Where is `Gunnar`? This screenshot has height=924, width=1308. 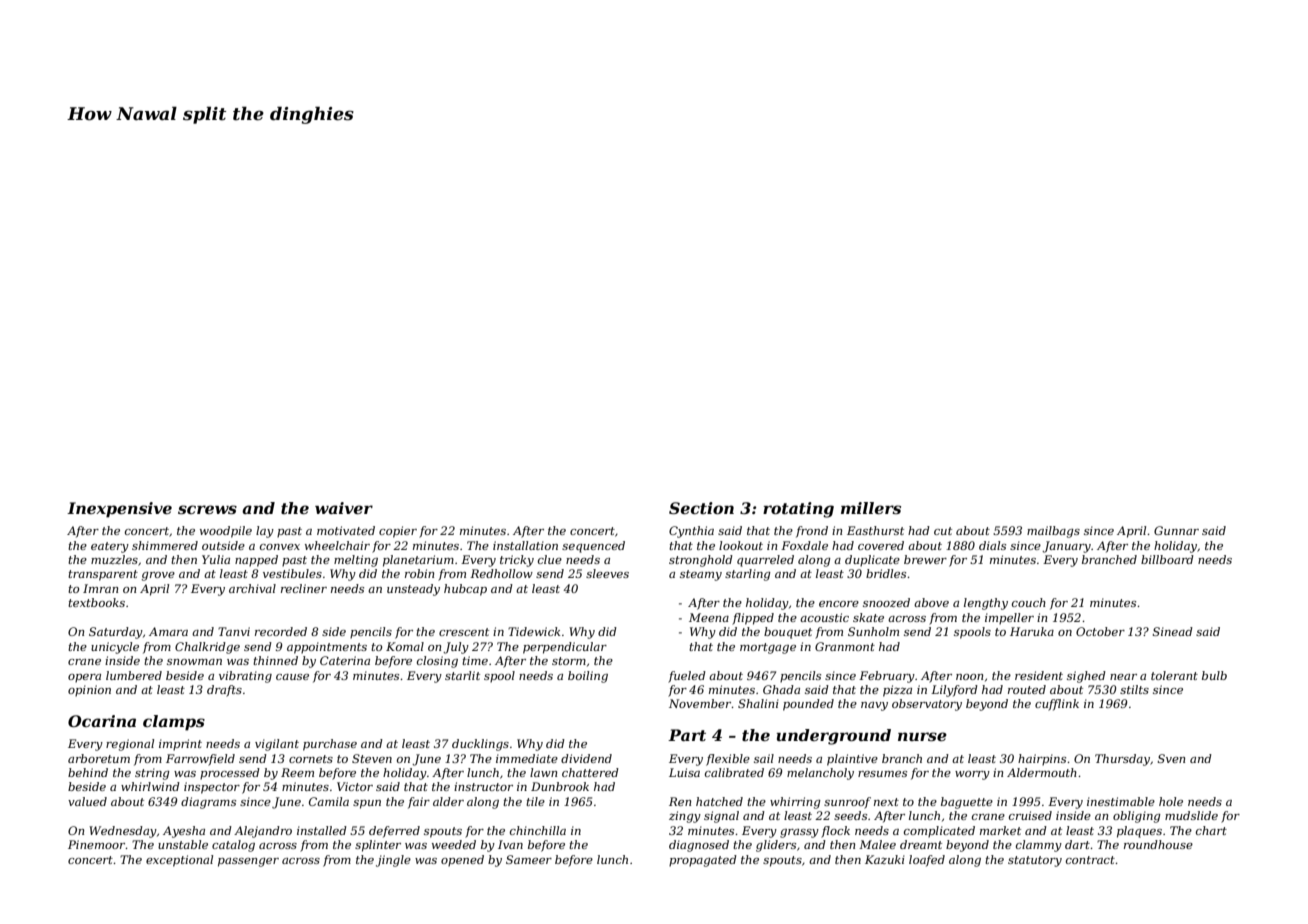
Gunnar is located at coordinates (1176, 530).
